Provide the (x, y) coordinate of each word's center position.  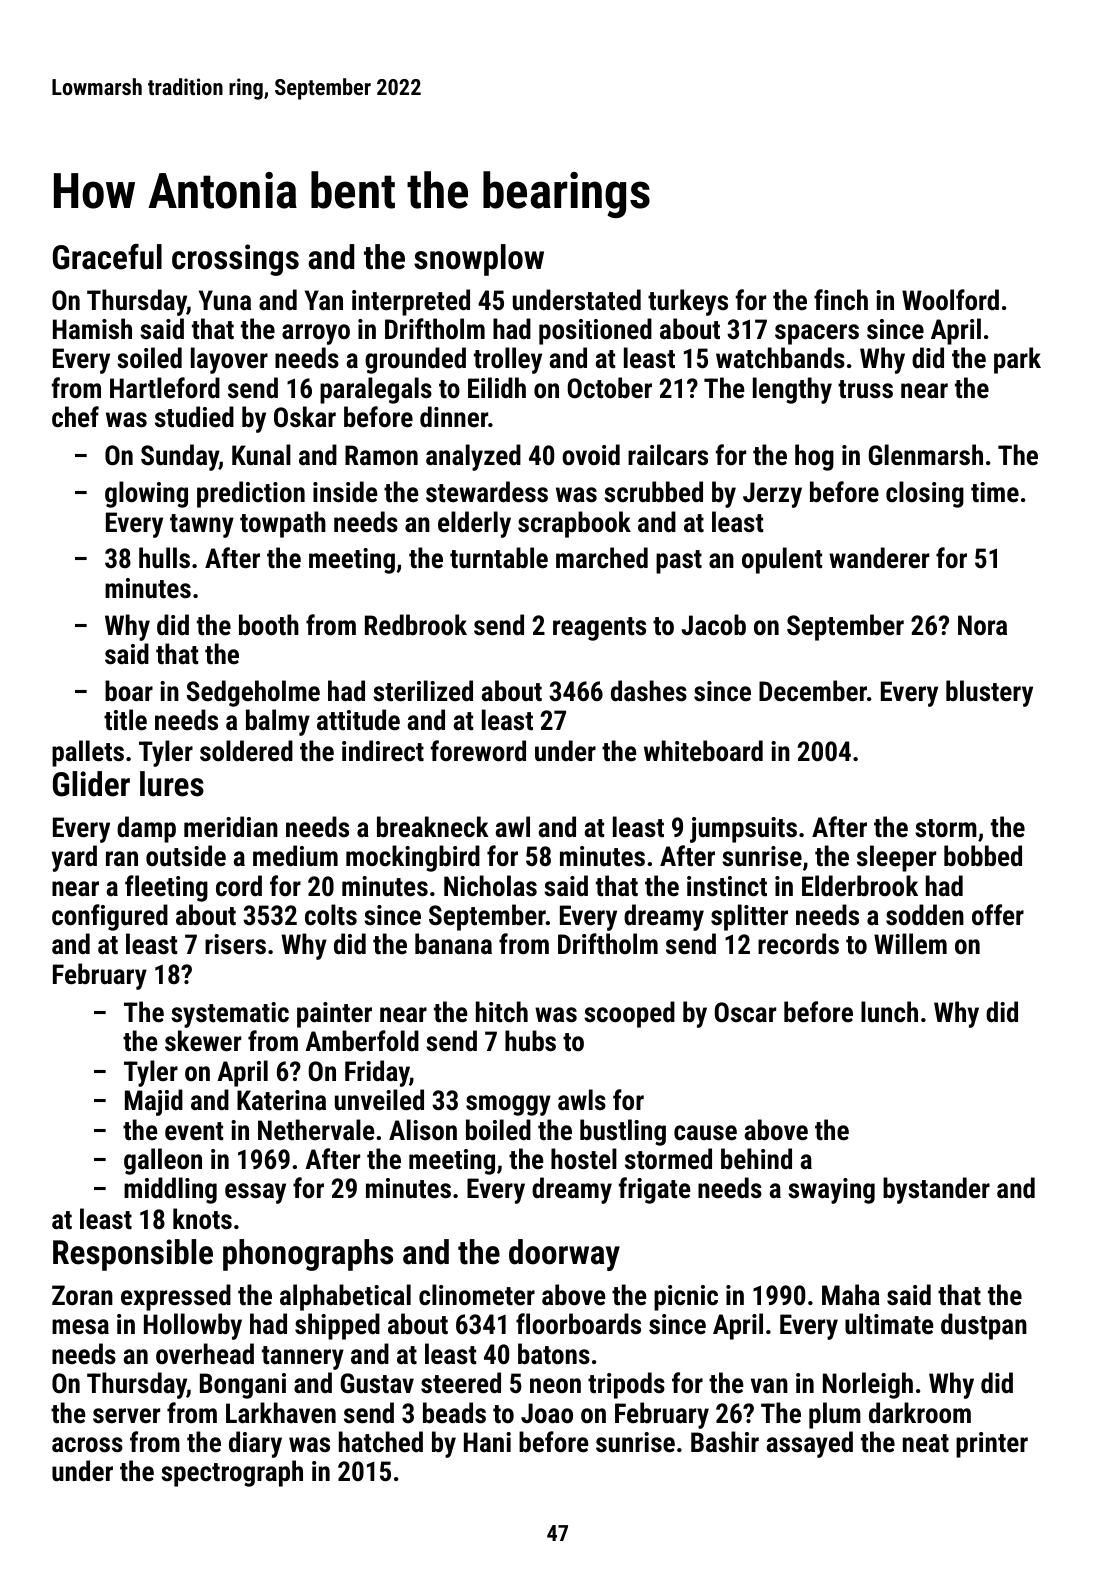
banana (453, 944)
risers (235, 944)
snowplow (479, 260)
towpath (283, 524)
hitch (502, 1012)
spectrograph (232, 1473)
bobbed (983, 856)
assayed (810, 1444)
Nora (982, 625)
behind (756, 1159)
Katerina (281, 1100)
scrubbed (653, 492)
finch (841, 300)
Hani (487, 1442)
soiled (149, 358)
